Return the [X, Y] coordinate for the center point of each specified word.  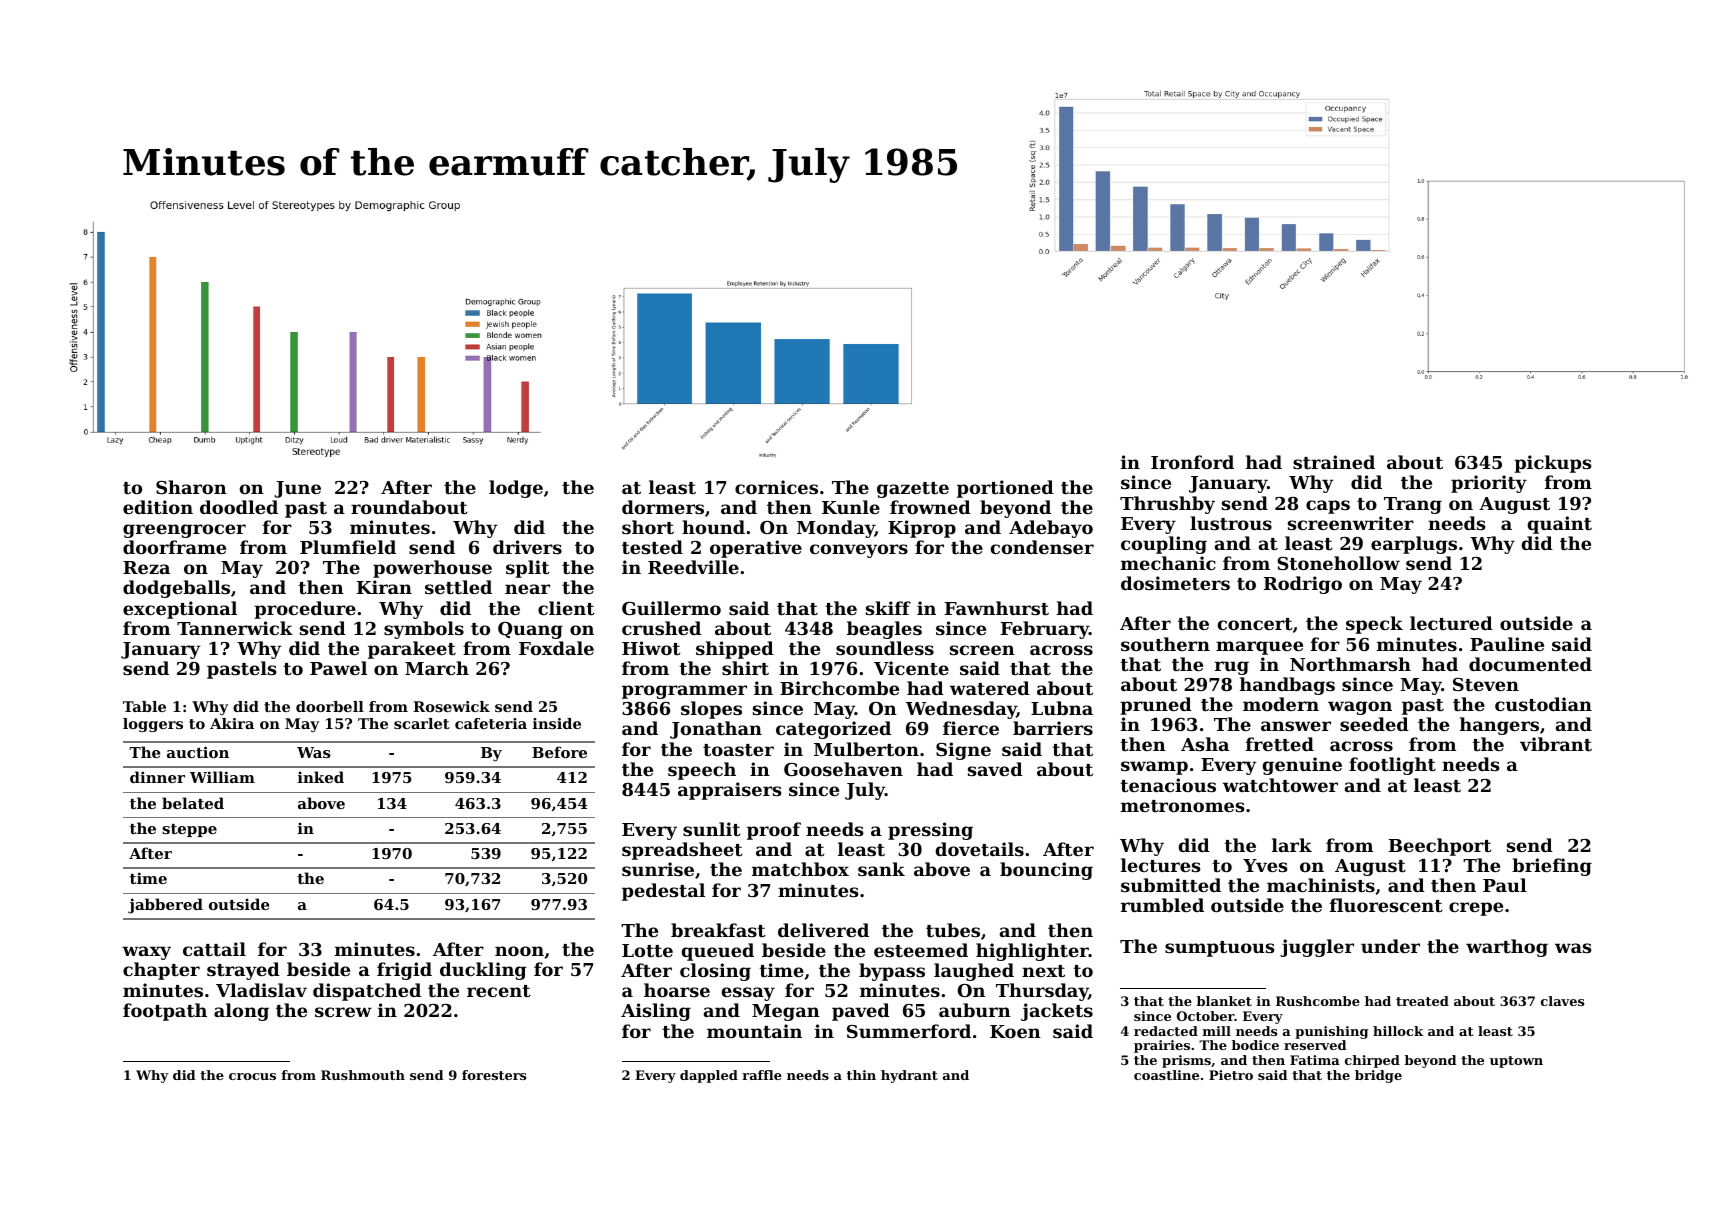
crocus [252, 1076]
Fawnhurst [997, 608]
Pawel [338, 668]
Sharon [191, 487]
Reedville [693, 567]
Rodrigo [1303, 585]
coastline [1166, 1075]
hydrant [909, 1076]
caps [1328, 507]
